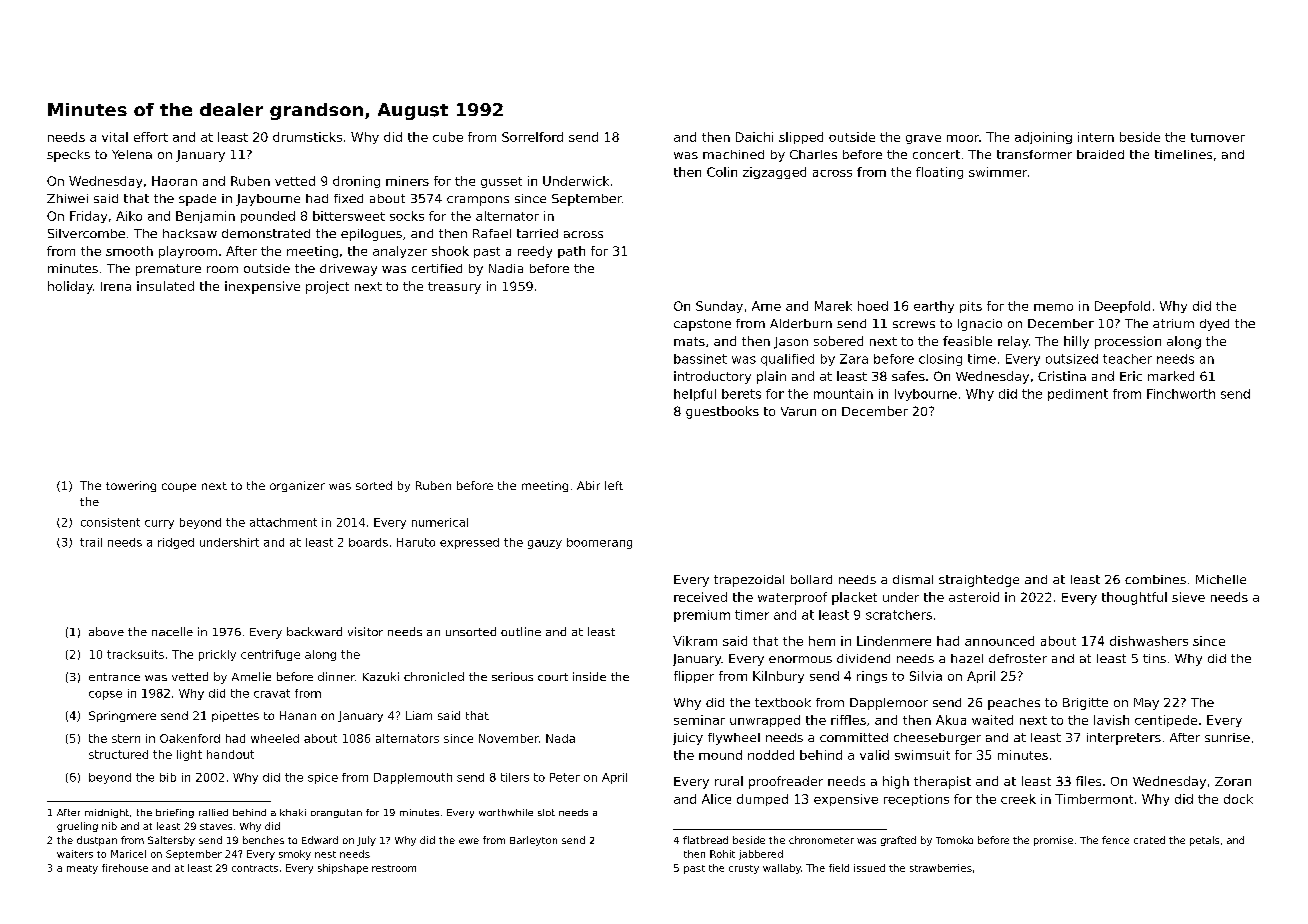  Describe the element at coordinates (1115, 840) in the screenshot. I see `fence` at that location.
